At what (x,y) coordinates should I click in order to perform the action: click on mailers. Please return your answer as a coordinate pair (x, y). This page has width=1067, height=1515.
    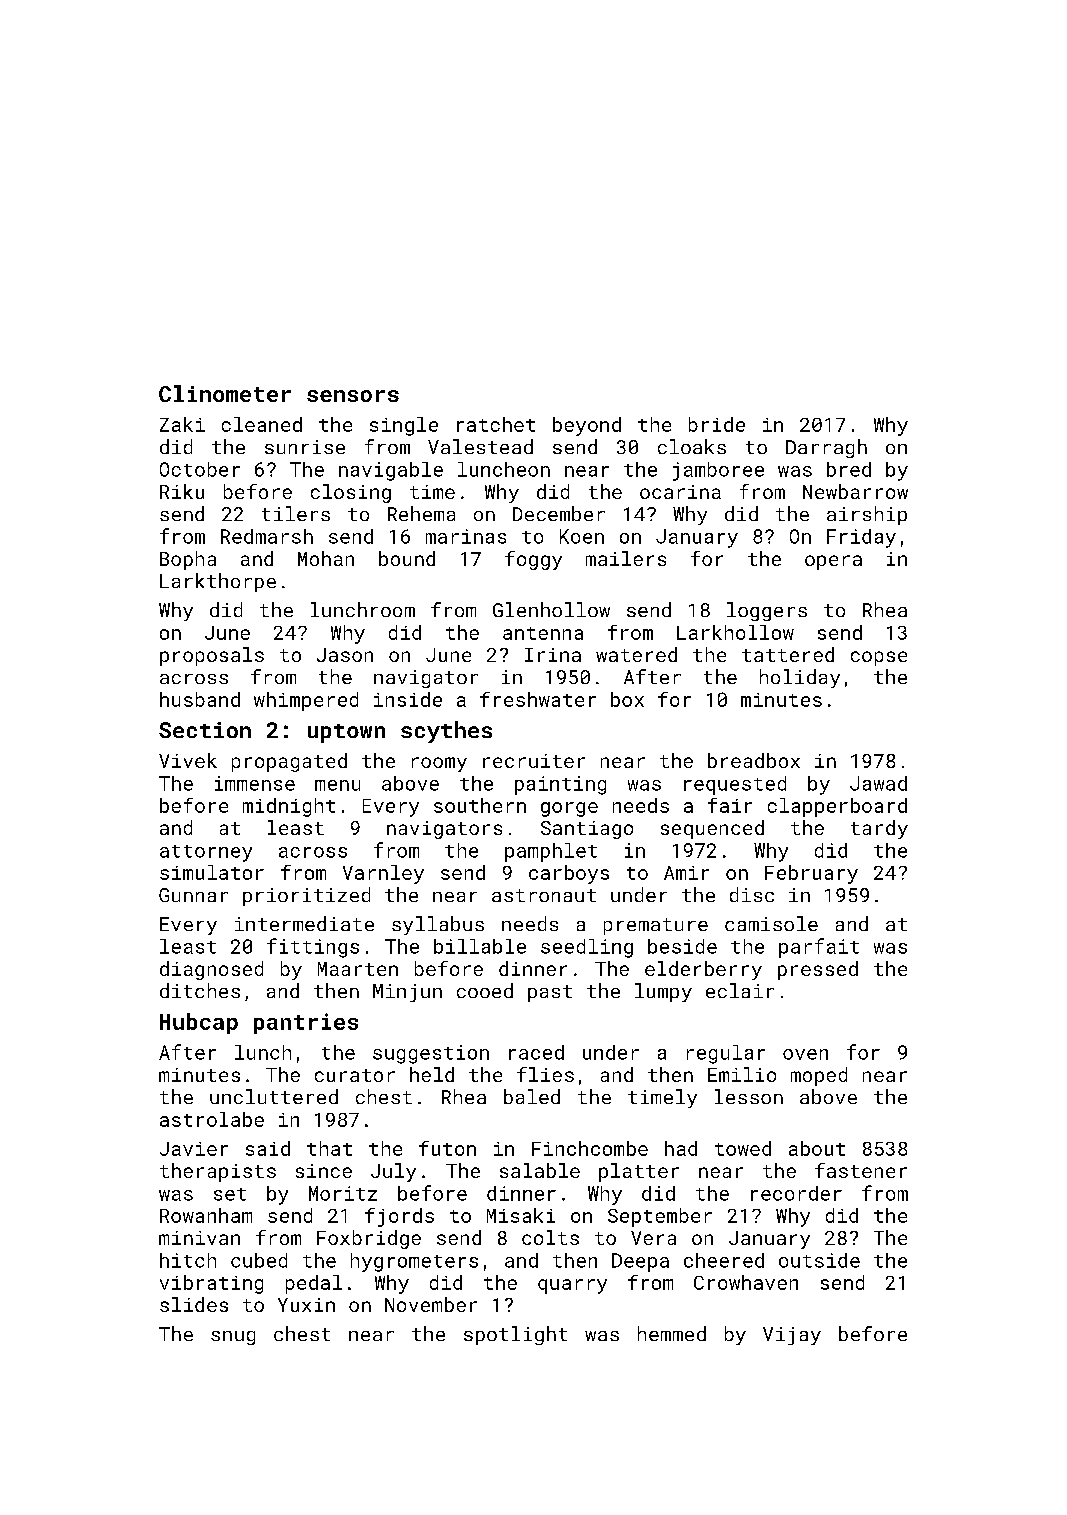
    Looking at the image, I should click on (626, 558).
